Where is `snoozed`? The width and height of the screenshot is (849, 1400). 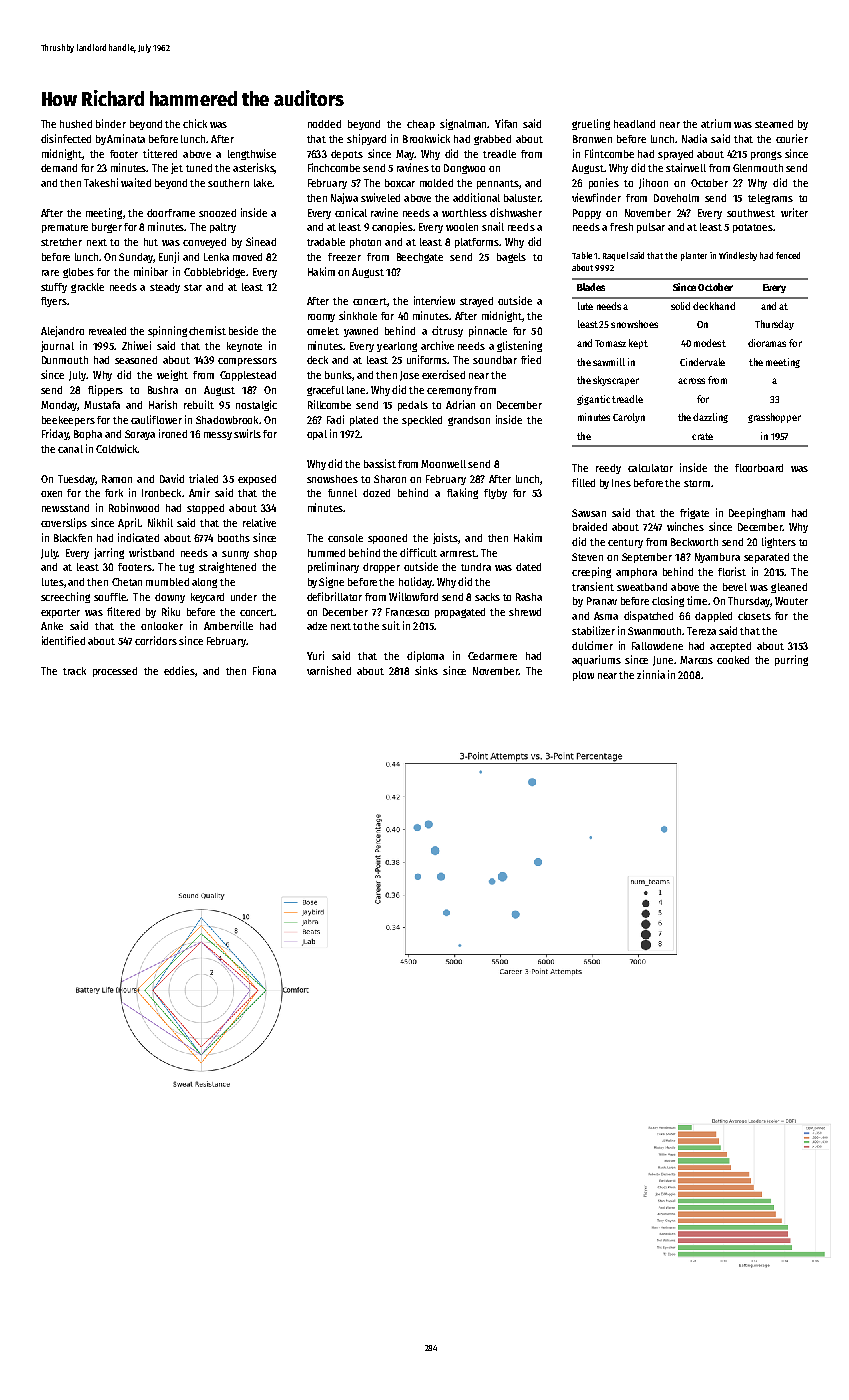 snoozed is located at coordinates (217, 213).
